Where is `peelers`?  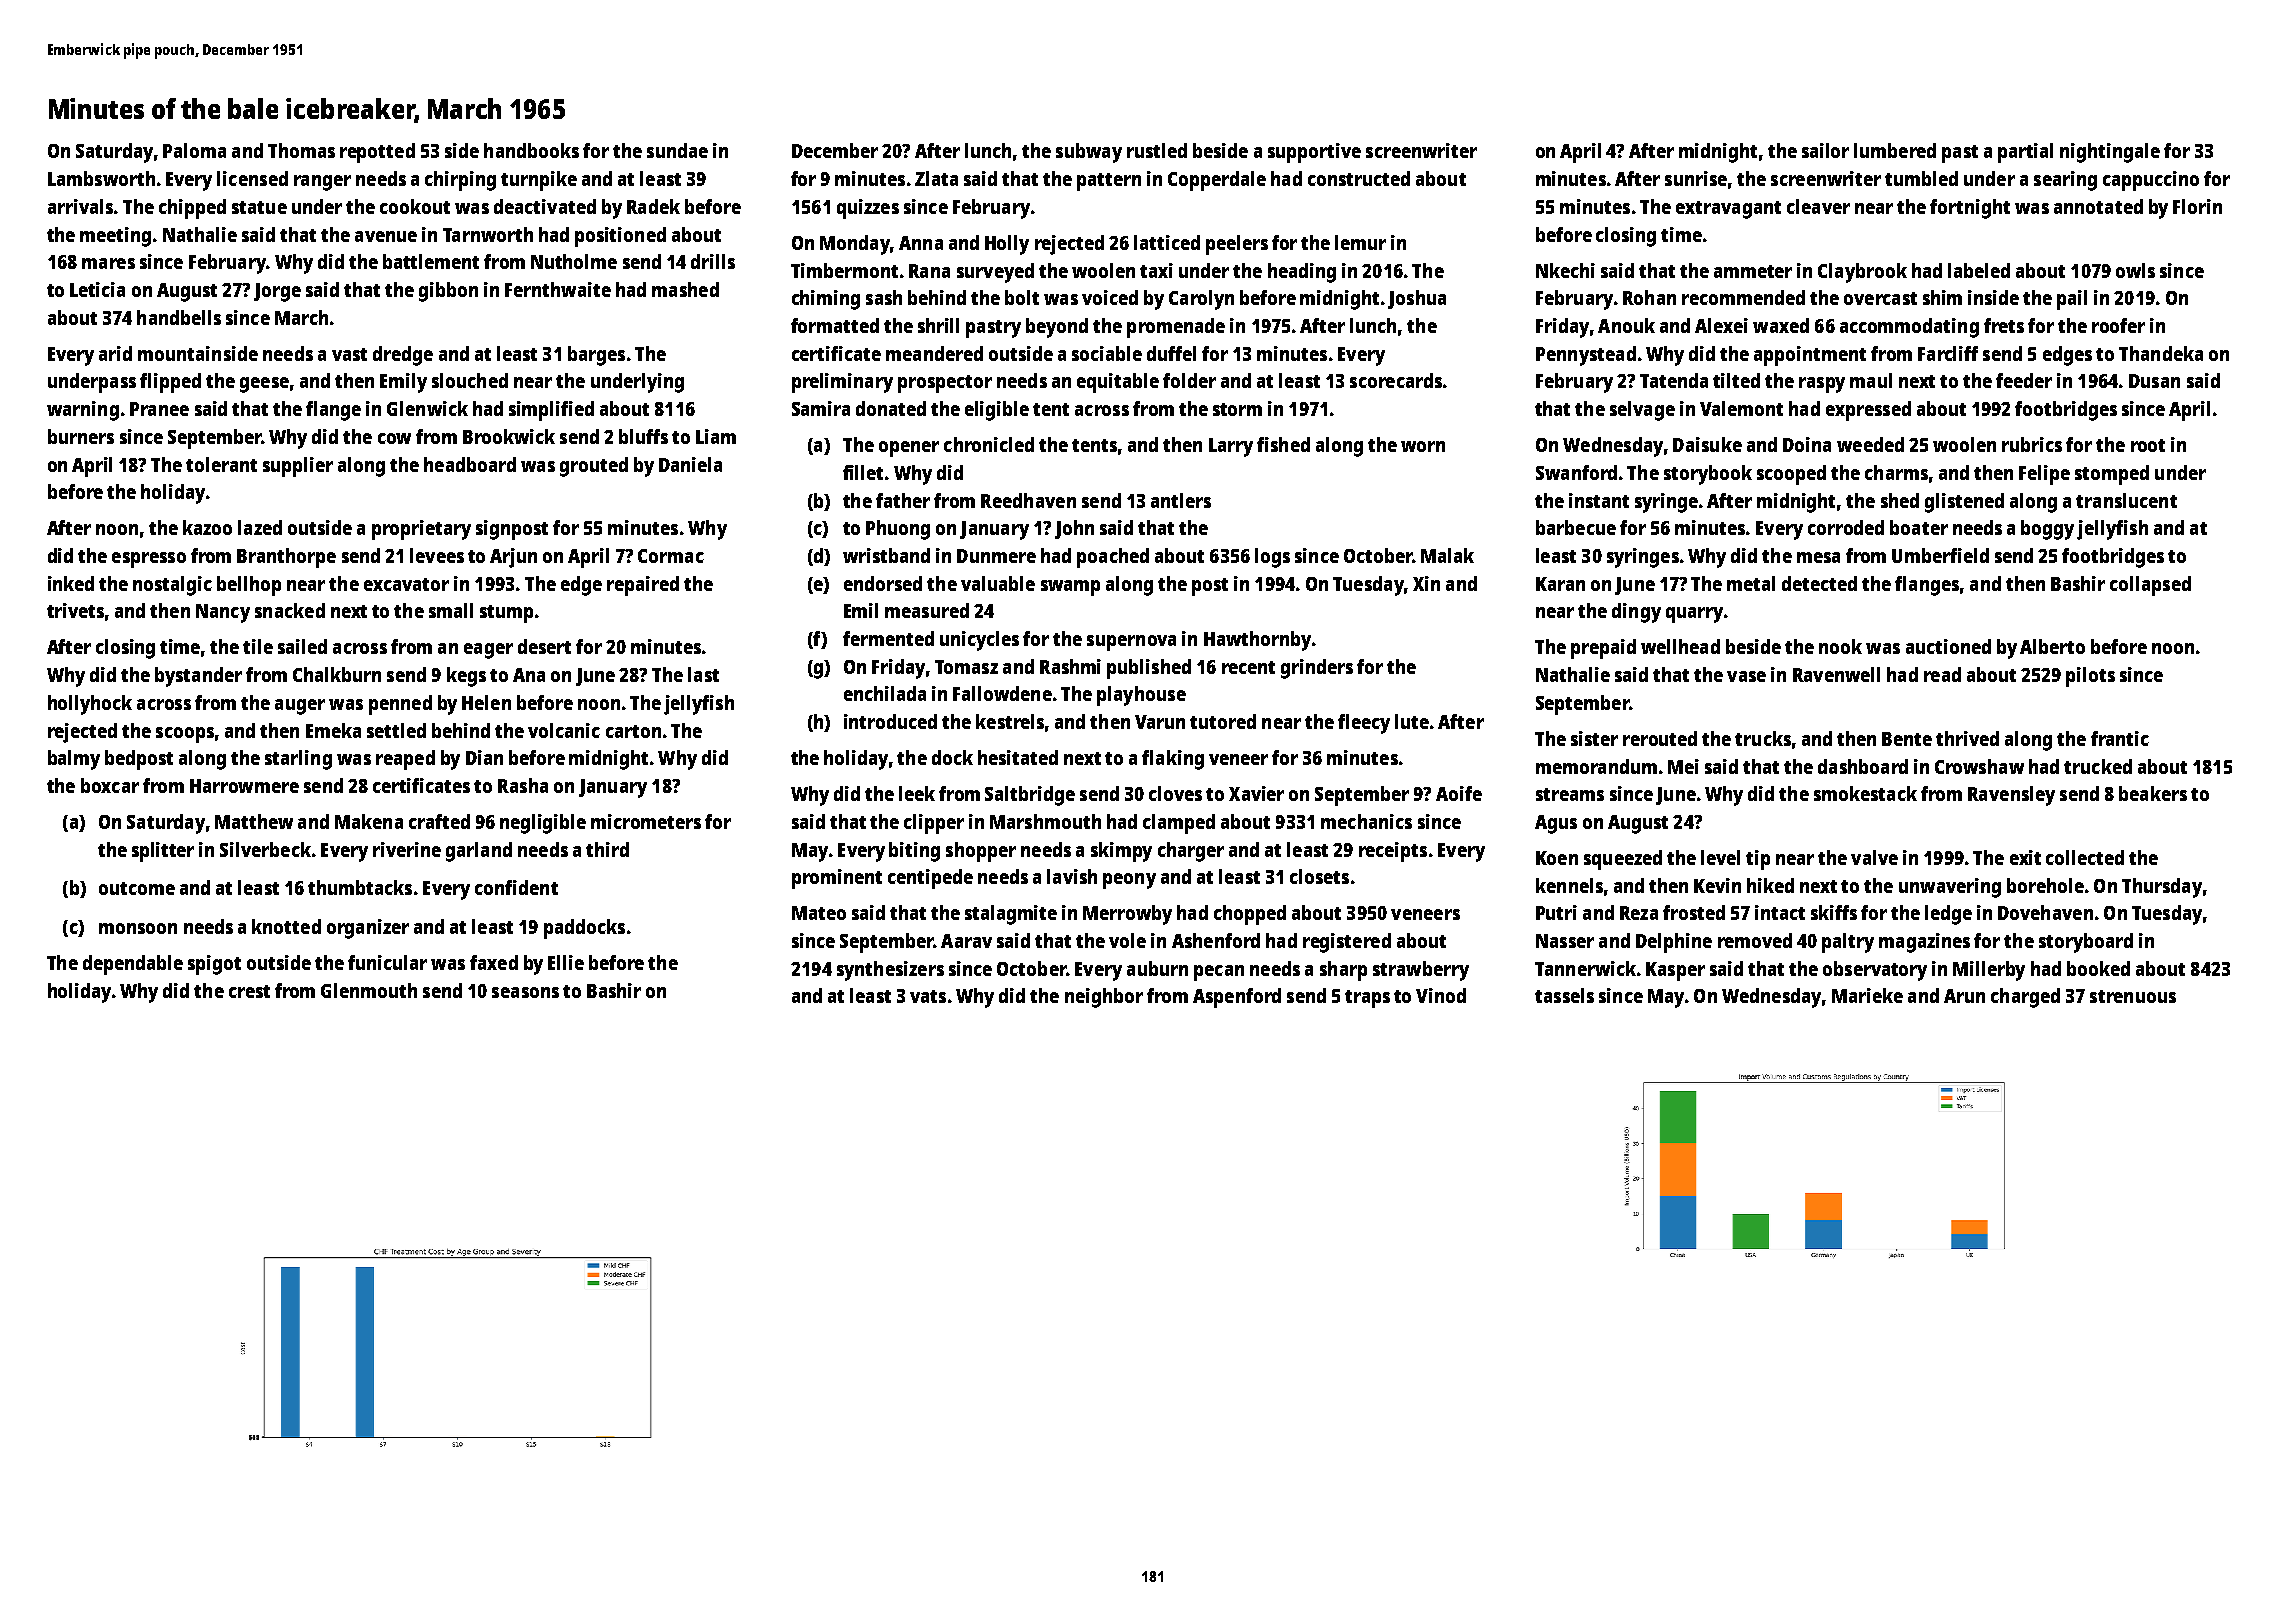
peelers is located at coordinates (1237, 245).
